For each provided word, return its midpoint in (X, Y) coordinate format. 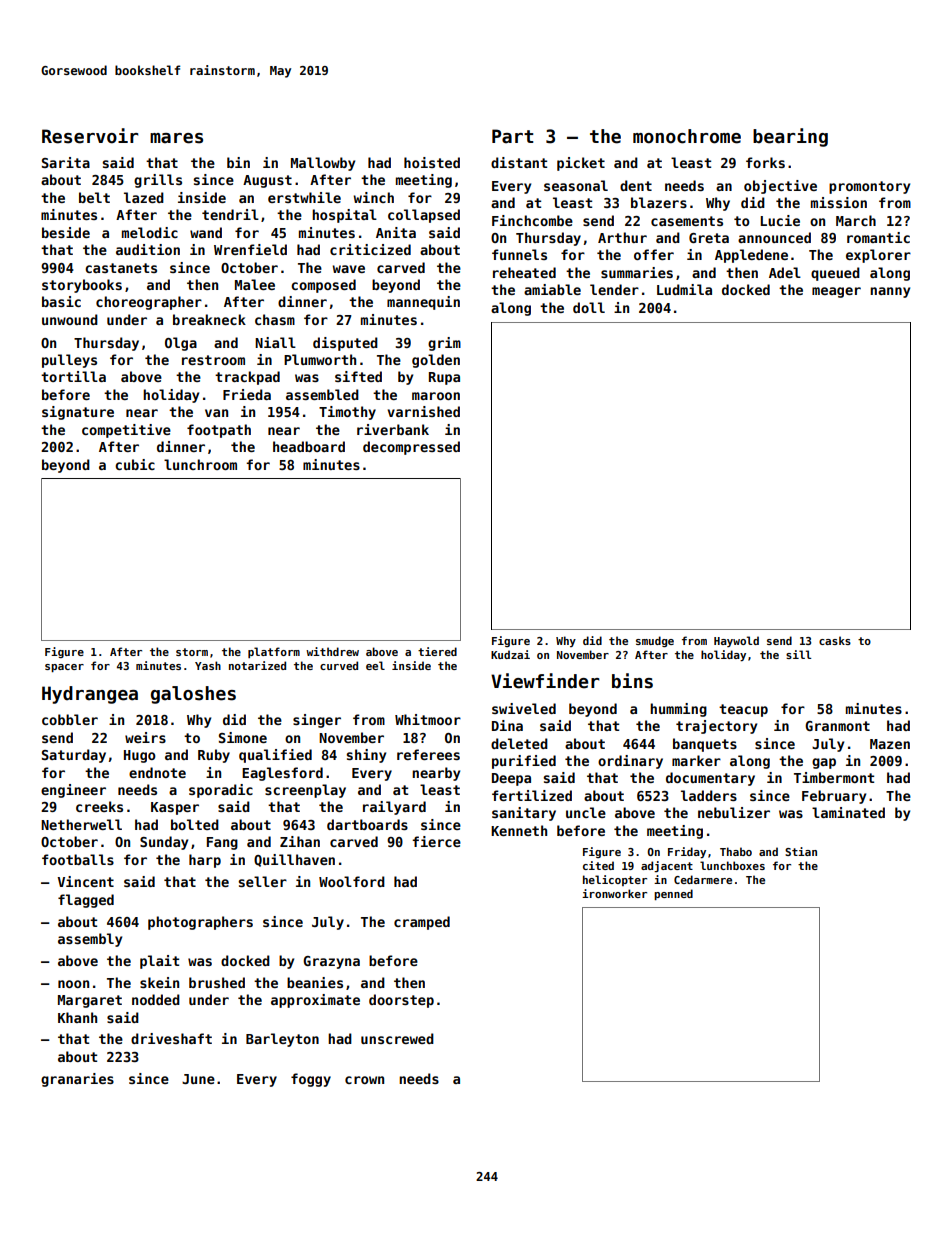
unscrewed (397, 1038)
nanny (890, 292)
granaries (77, 1080)
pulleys (69, 361)
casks (835, 640)
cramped (422, 923)
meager (836, 292)
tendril (230, 214)
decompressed (411, 448)
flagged (86, 901)
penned (673, 894)
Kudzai (510, 654)
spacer (64, 668)
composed (323, 286)
